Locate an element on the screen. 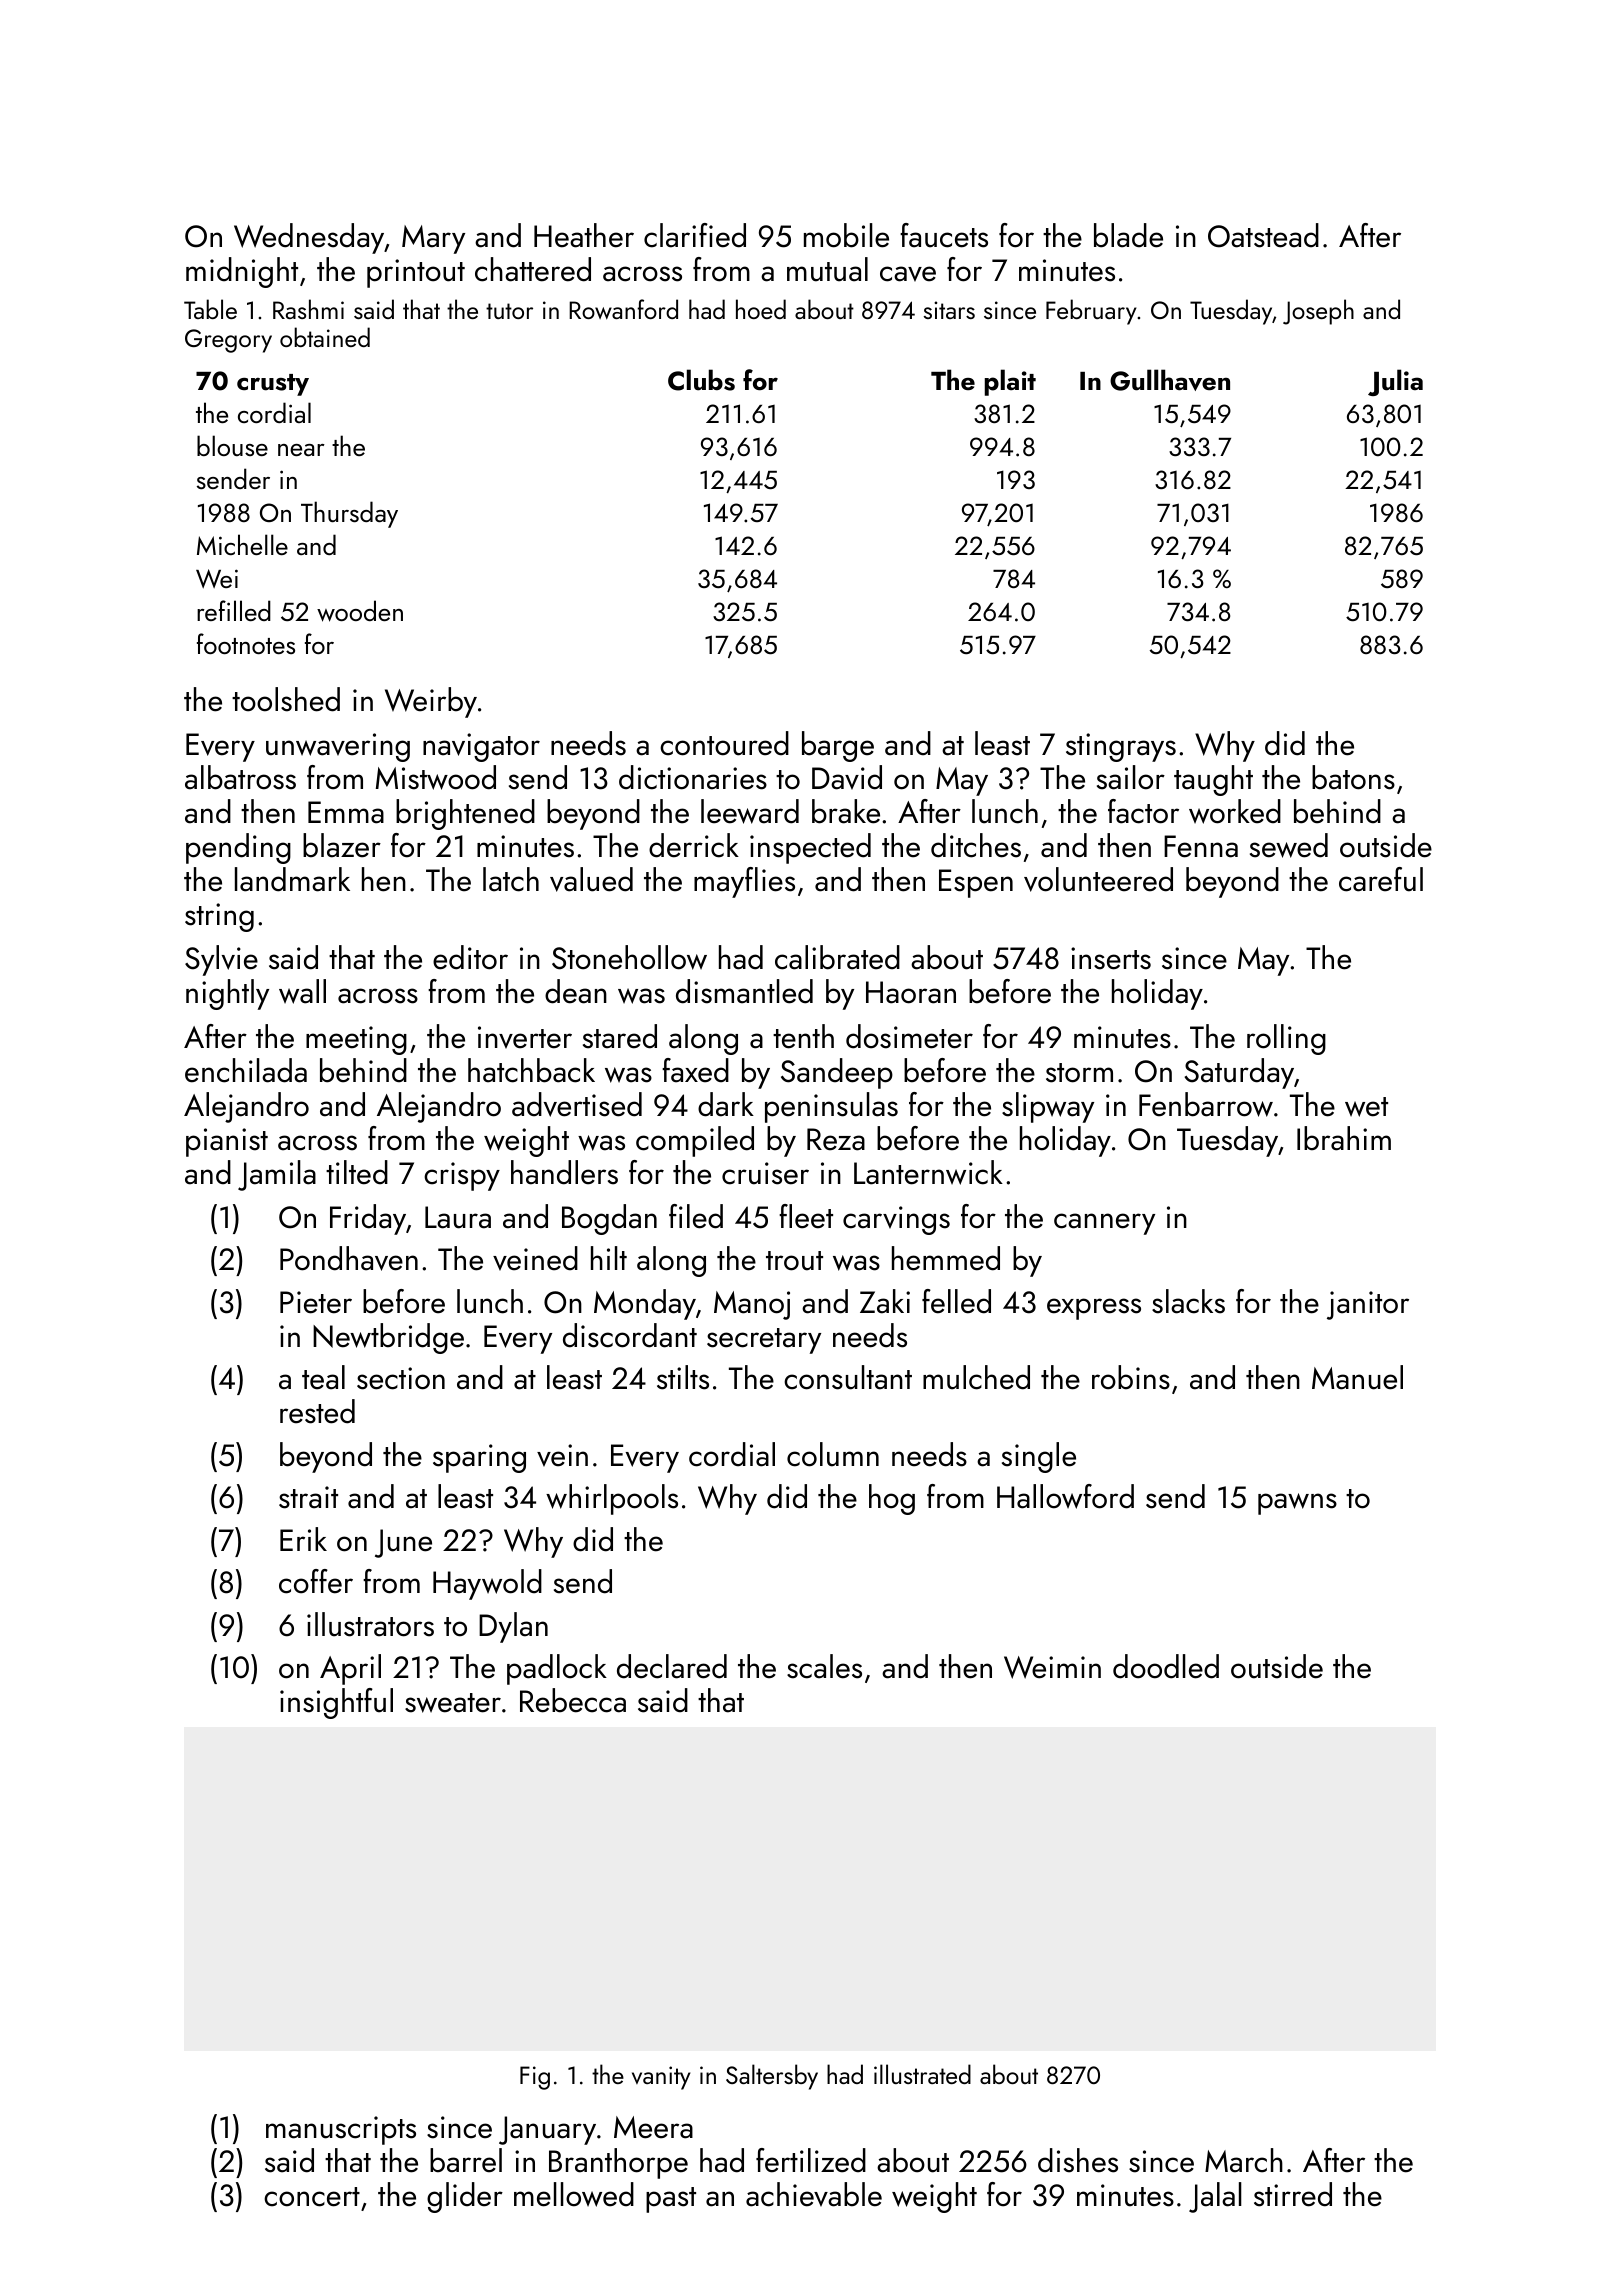  Clubs is located at coordinates (701, 380).
